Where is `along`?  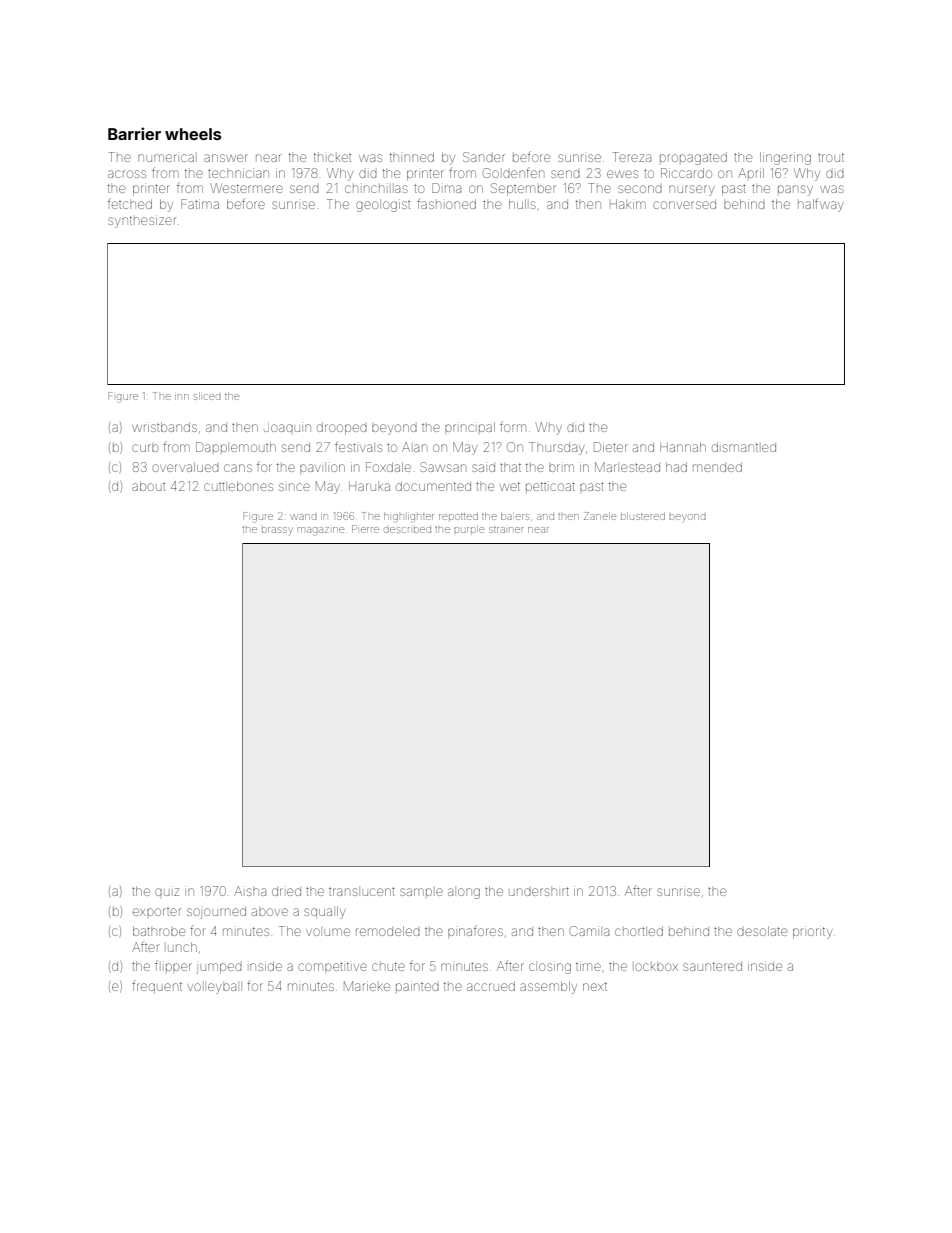 along is located at coordinates (464, 893).
